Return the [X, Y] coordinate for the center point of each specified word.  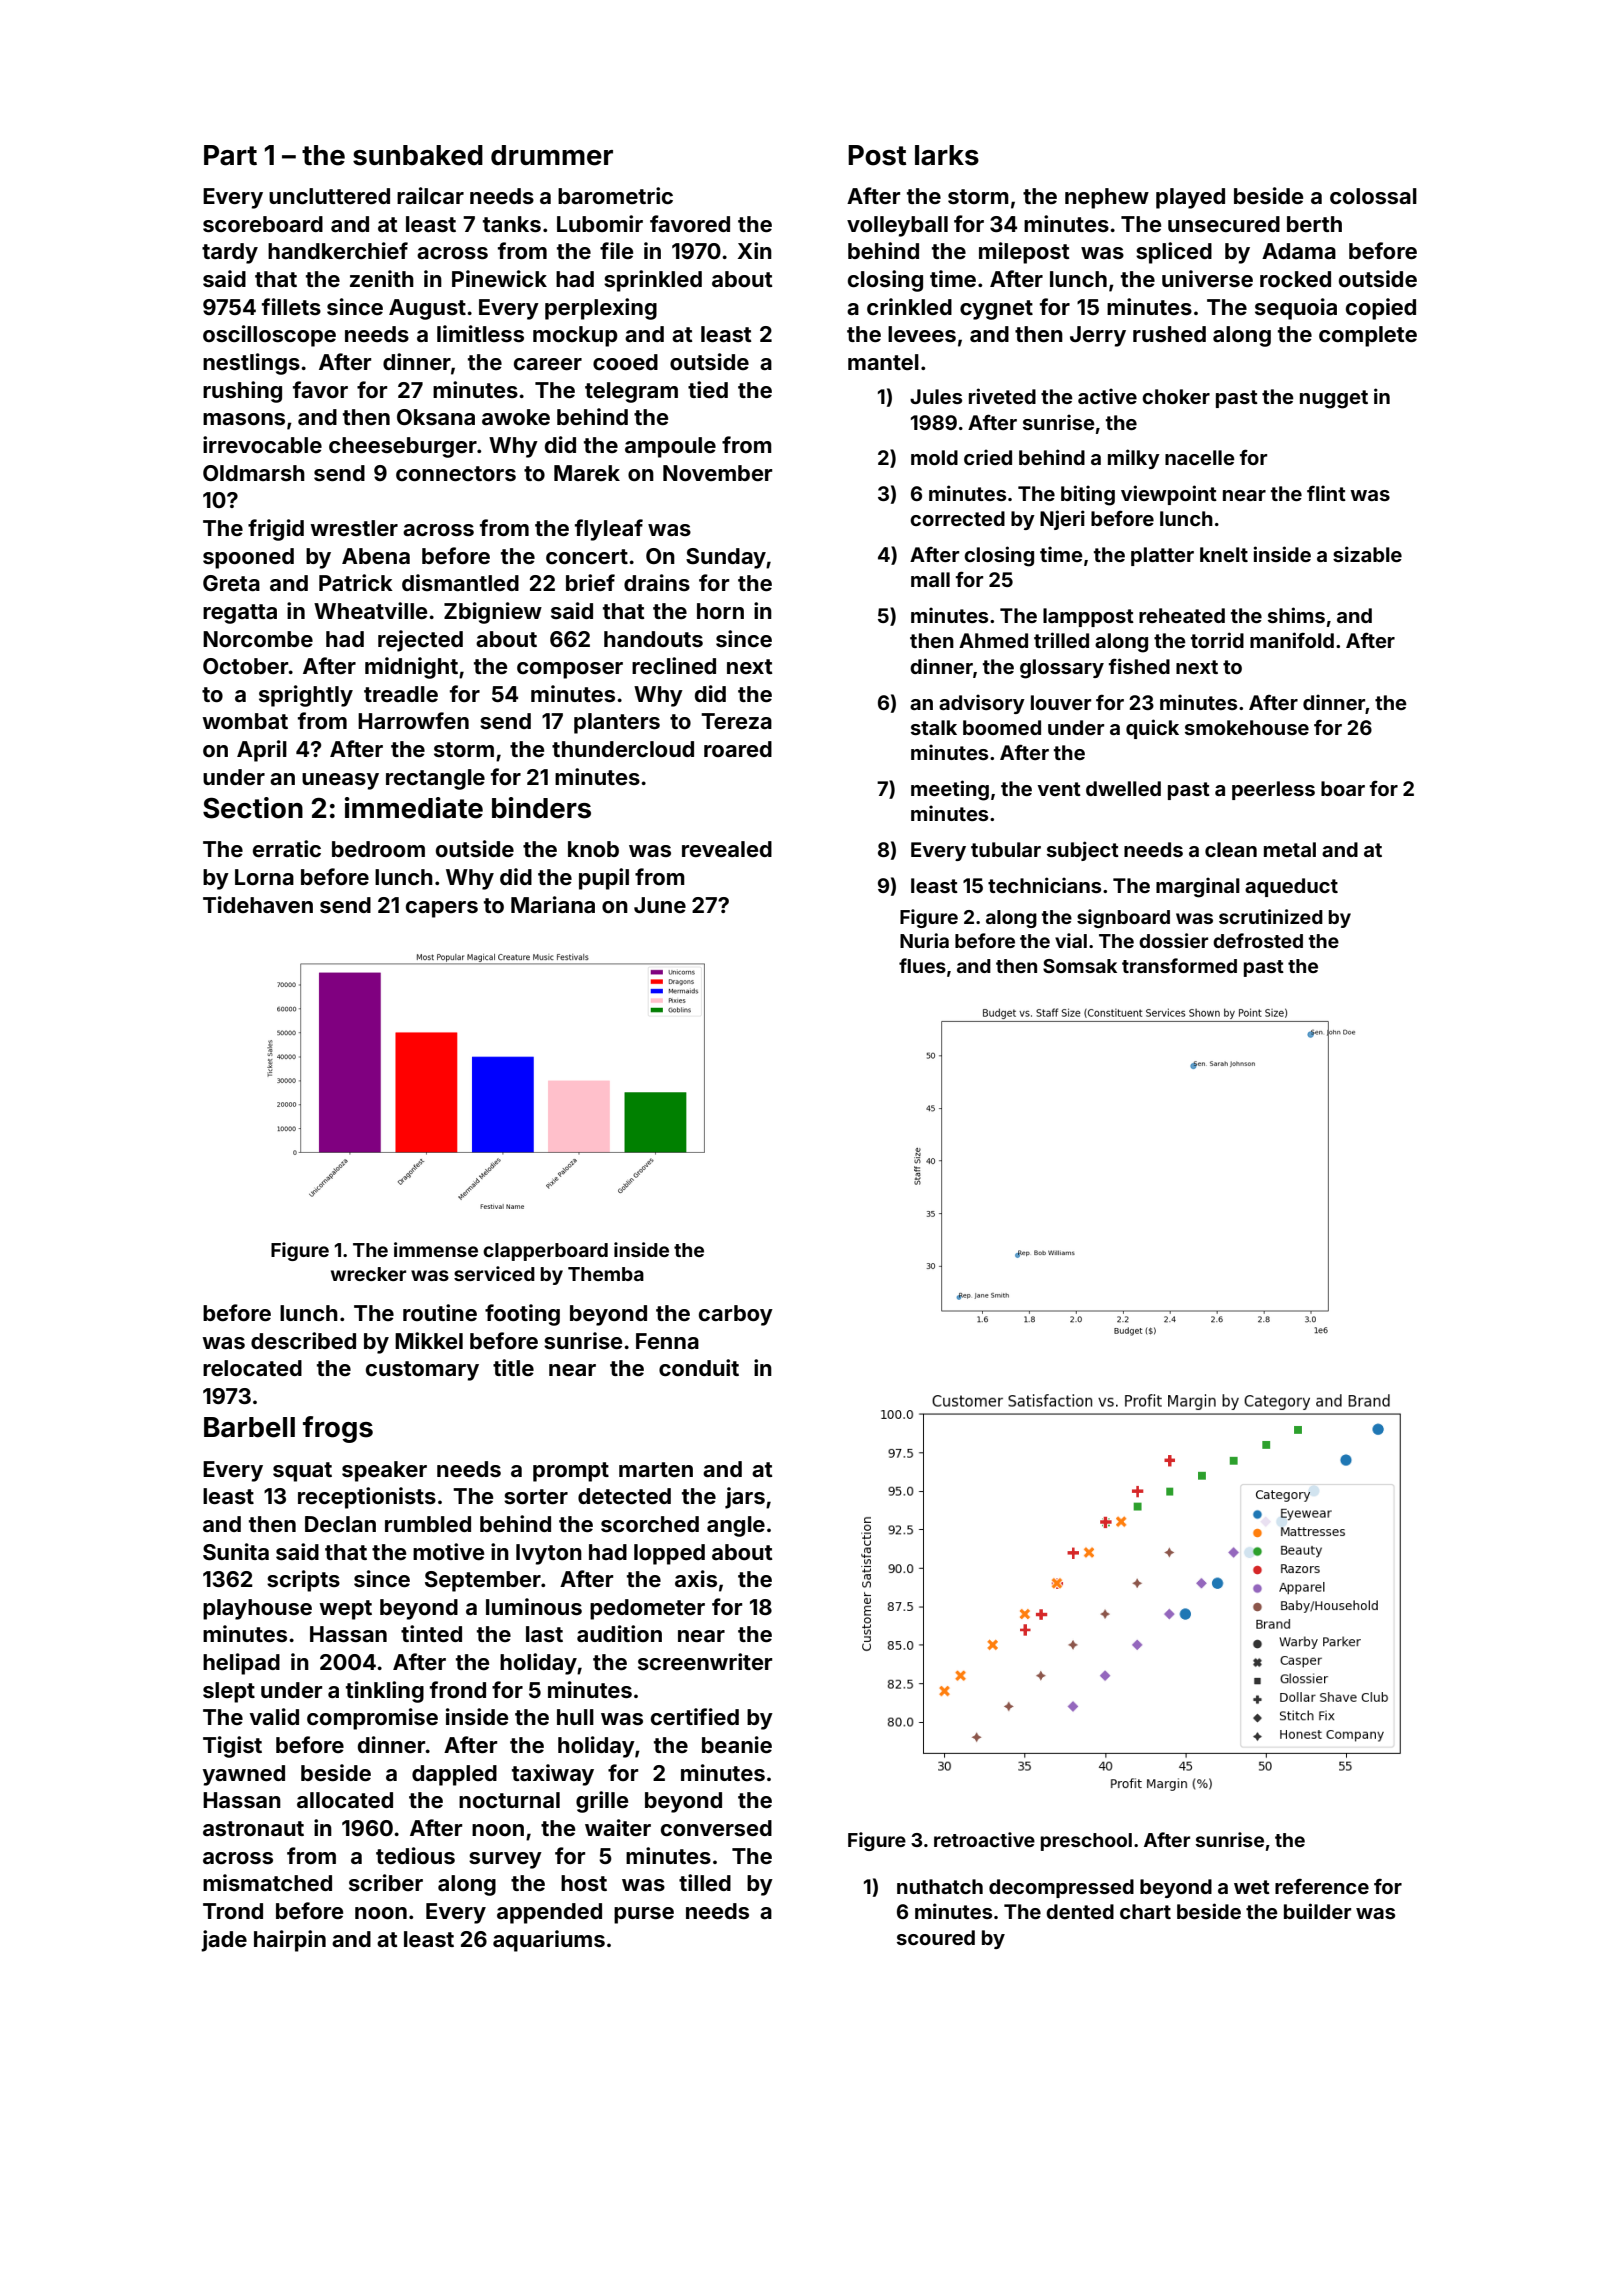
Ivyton [549, 1554]
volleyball [897, 226]
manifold [1292, 640]
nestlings [251, 364]
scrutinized [1271, 916]
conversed [716, 1828]
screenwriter [705, 1661]
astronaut [253, 1828]
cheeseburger [403, 447]
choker [1176, 396]
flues [922, 965]
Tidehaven [258, 904]
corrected [957, 518]
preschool [1086, 1842]
